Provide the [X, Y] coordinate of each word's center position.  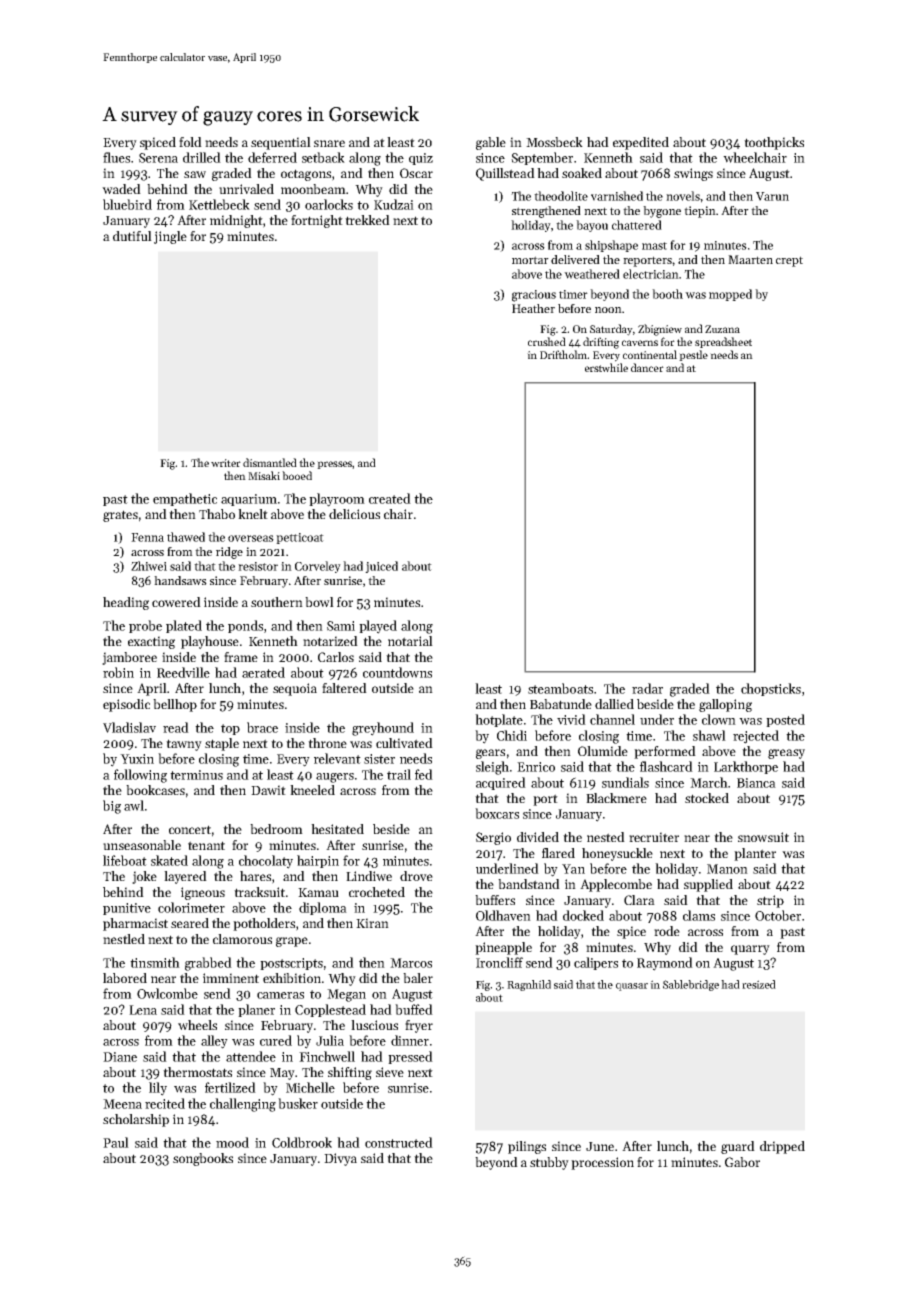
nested [606, 837]
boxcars [497, 813]
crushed [547, 341]
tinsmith [155, 962]
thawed [186, 537]
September [542, 158]
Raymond [665, 964]
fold [190, 142]
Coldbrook [302, 1142]
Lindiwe [369, 876]
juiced [381, 567]
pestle [693, 355]
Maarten [750, 259]
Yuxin [137, 759]
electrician [651, 274]
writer [226, 463]
